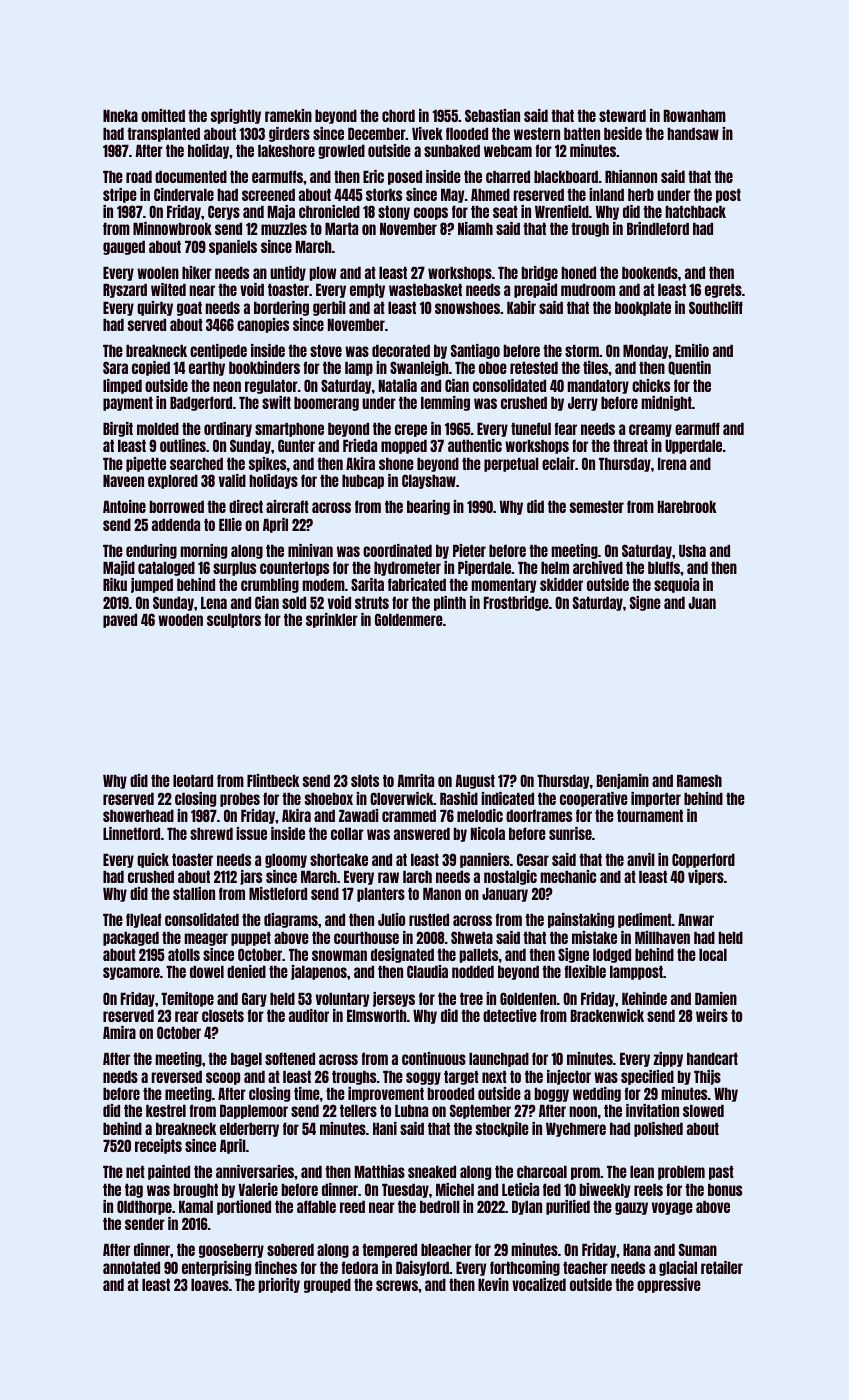 The image size is (849, 1400). Describe the element at coordinates (493, 1284) in the image. I see `Kevin` at that location.
